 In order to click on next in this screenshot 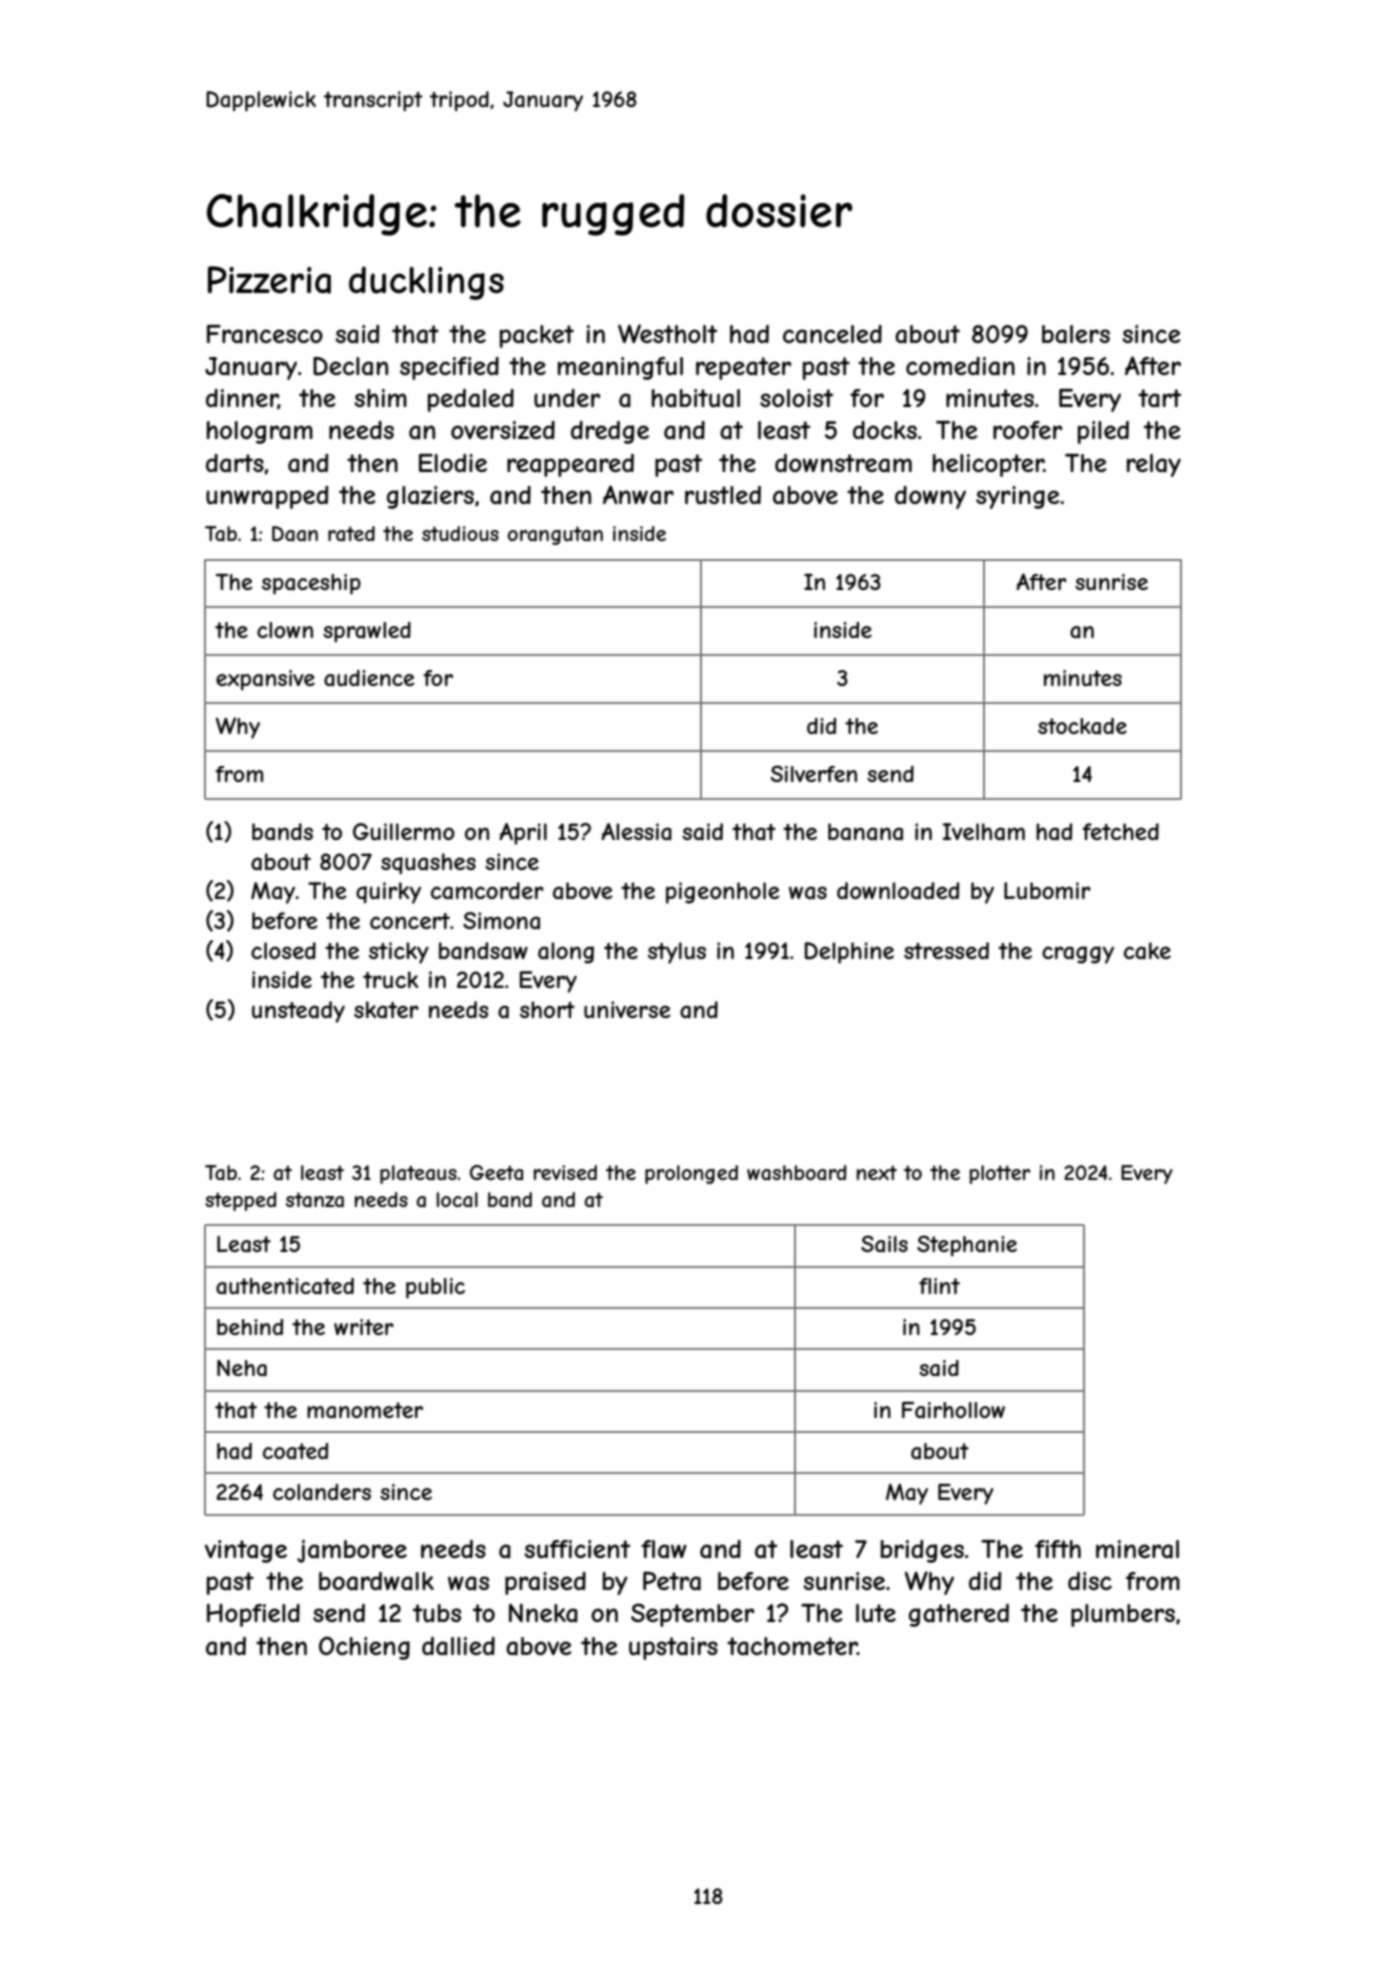, I will do `click(877, 1172)`.
